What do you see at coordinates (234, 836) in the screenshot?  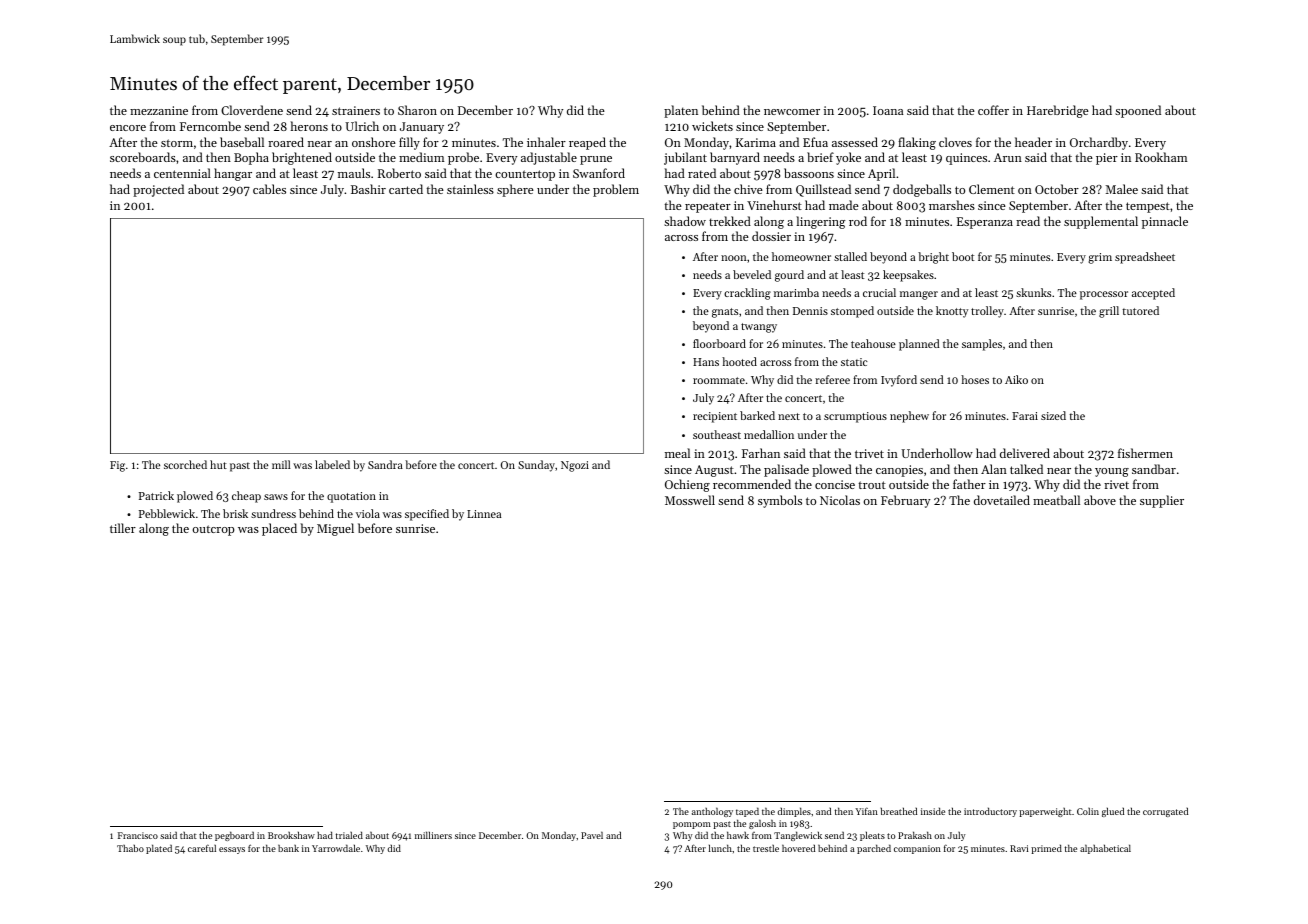 I see `pegboard` at bounding box center [234, 836].
